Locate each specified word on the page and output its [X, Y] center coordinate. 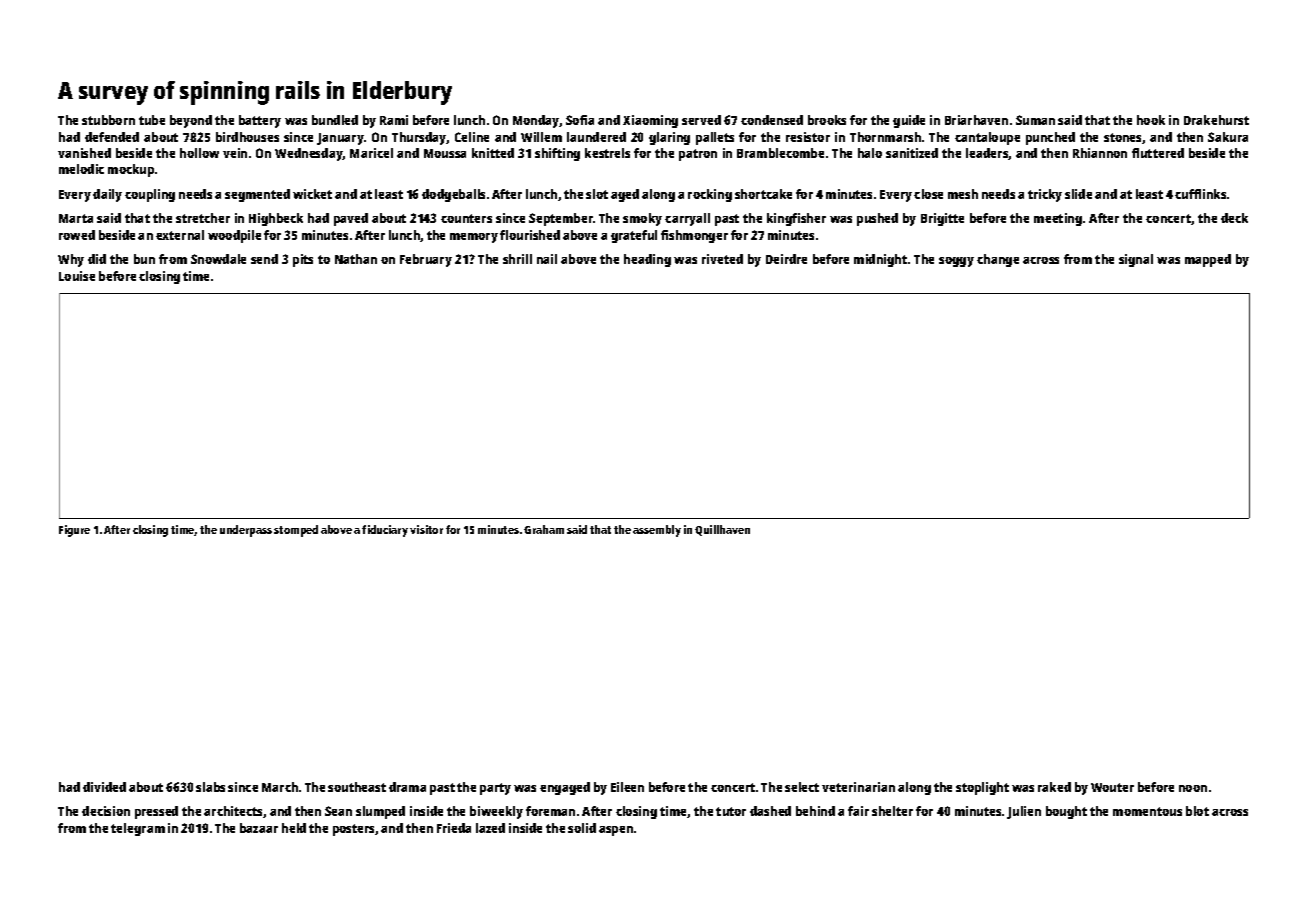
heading [647, 260]
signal [1136, 260]
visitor [426, 529]
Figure [74, 531]
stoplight [982, 788]
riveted [722, 259]
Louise [77, 276]
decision [106, 811]
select [802, 787]
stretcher [203, 218]
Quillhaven [722, 530]
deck [1234, 218]
